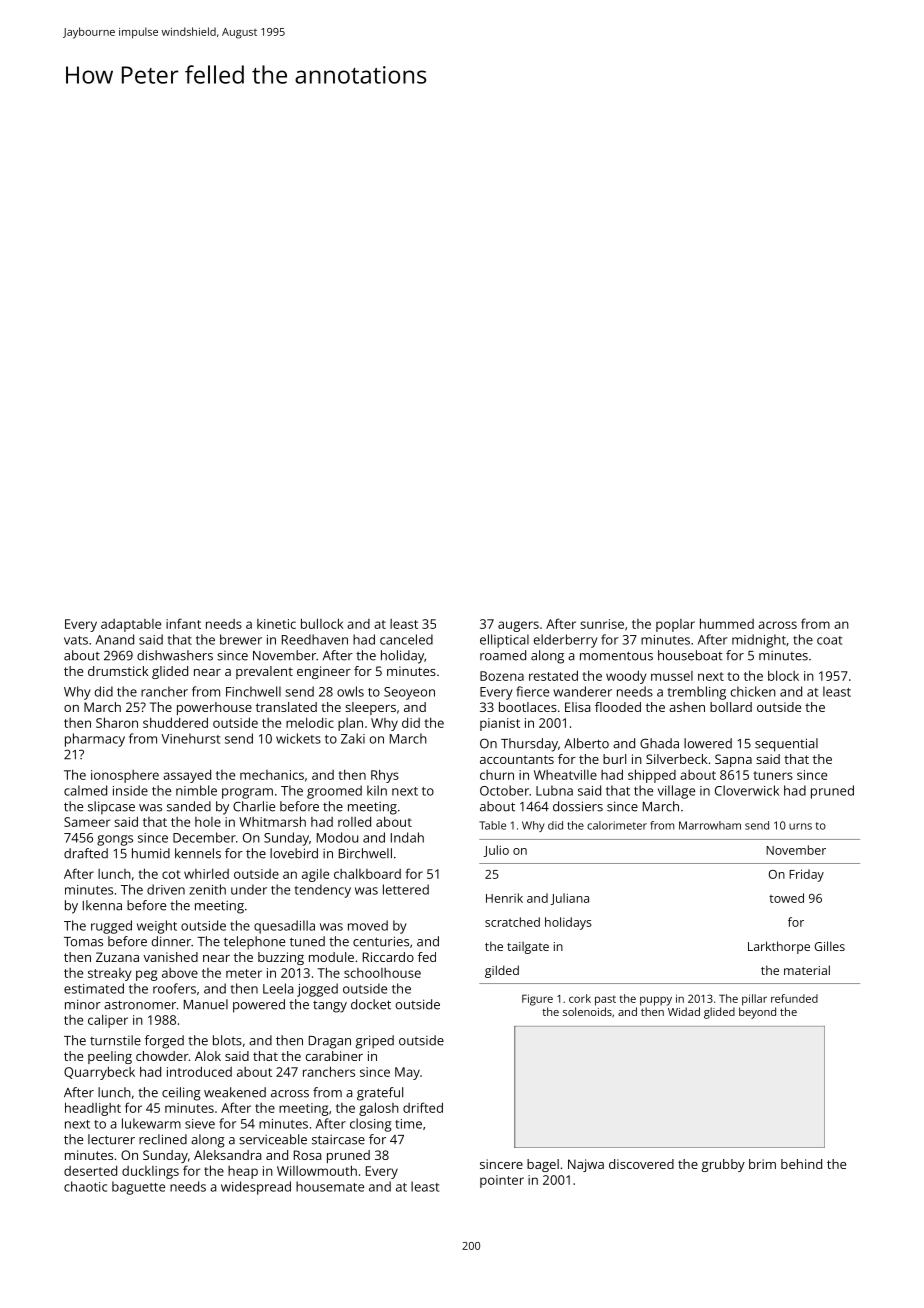 The height and width of the image is (1308, 924). I want to click on drumstick, so click(118, 671).
